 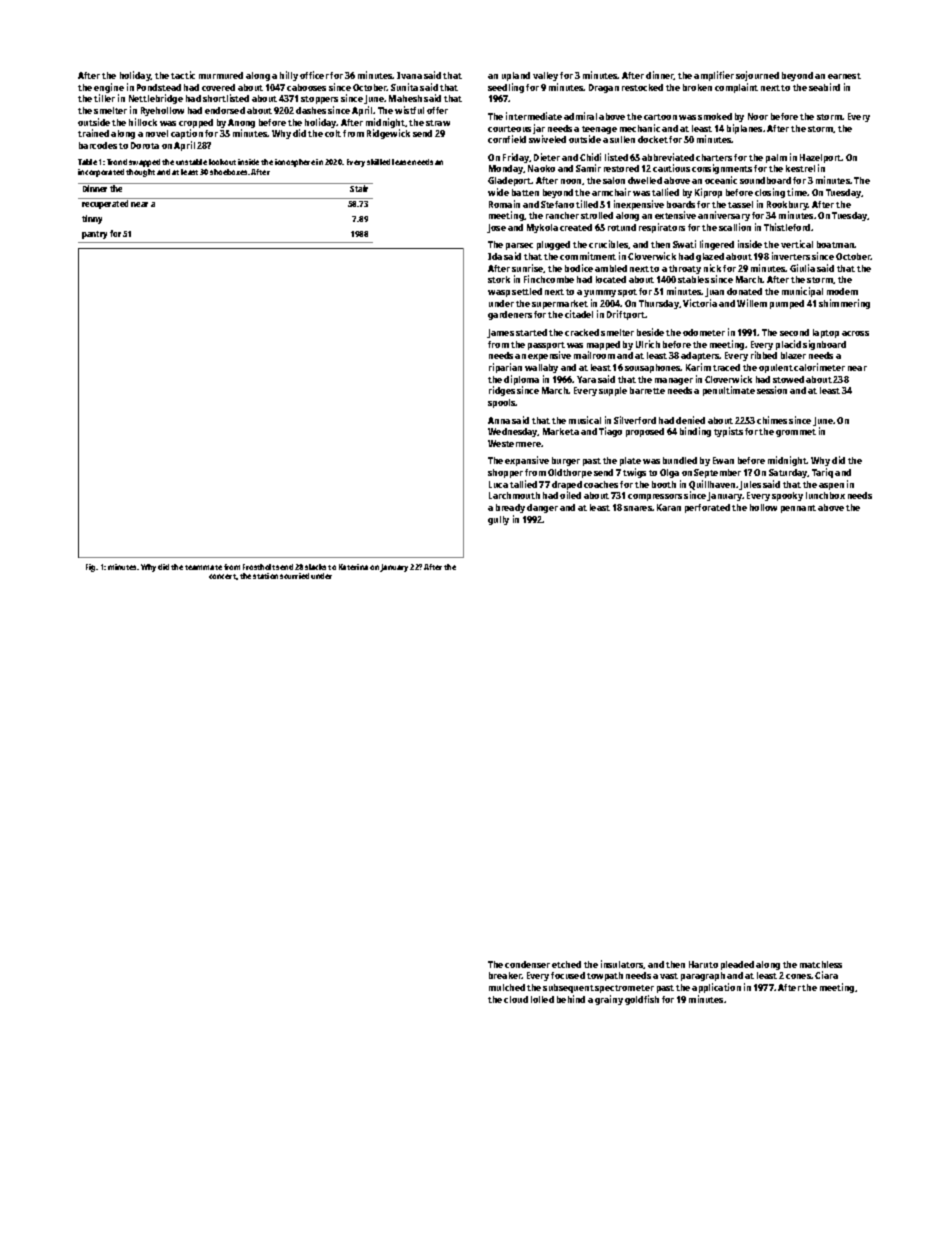 I want to click on mulched, so click(x=507, y=987).
